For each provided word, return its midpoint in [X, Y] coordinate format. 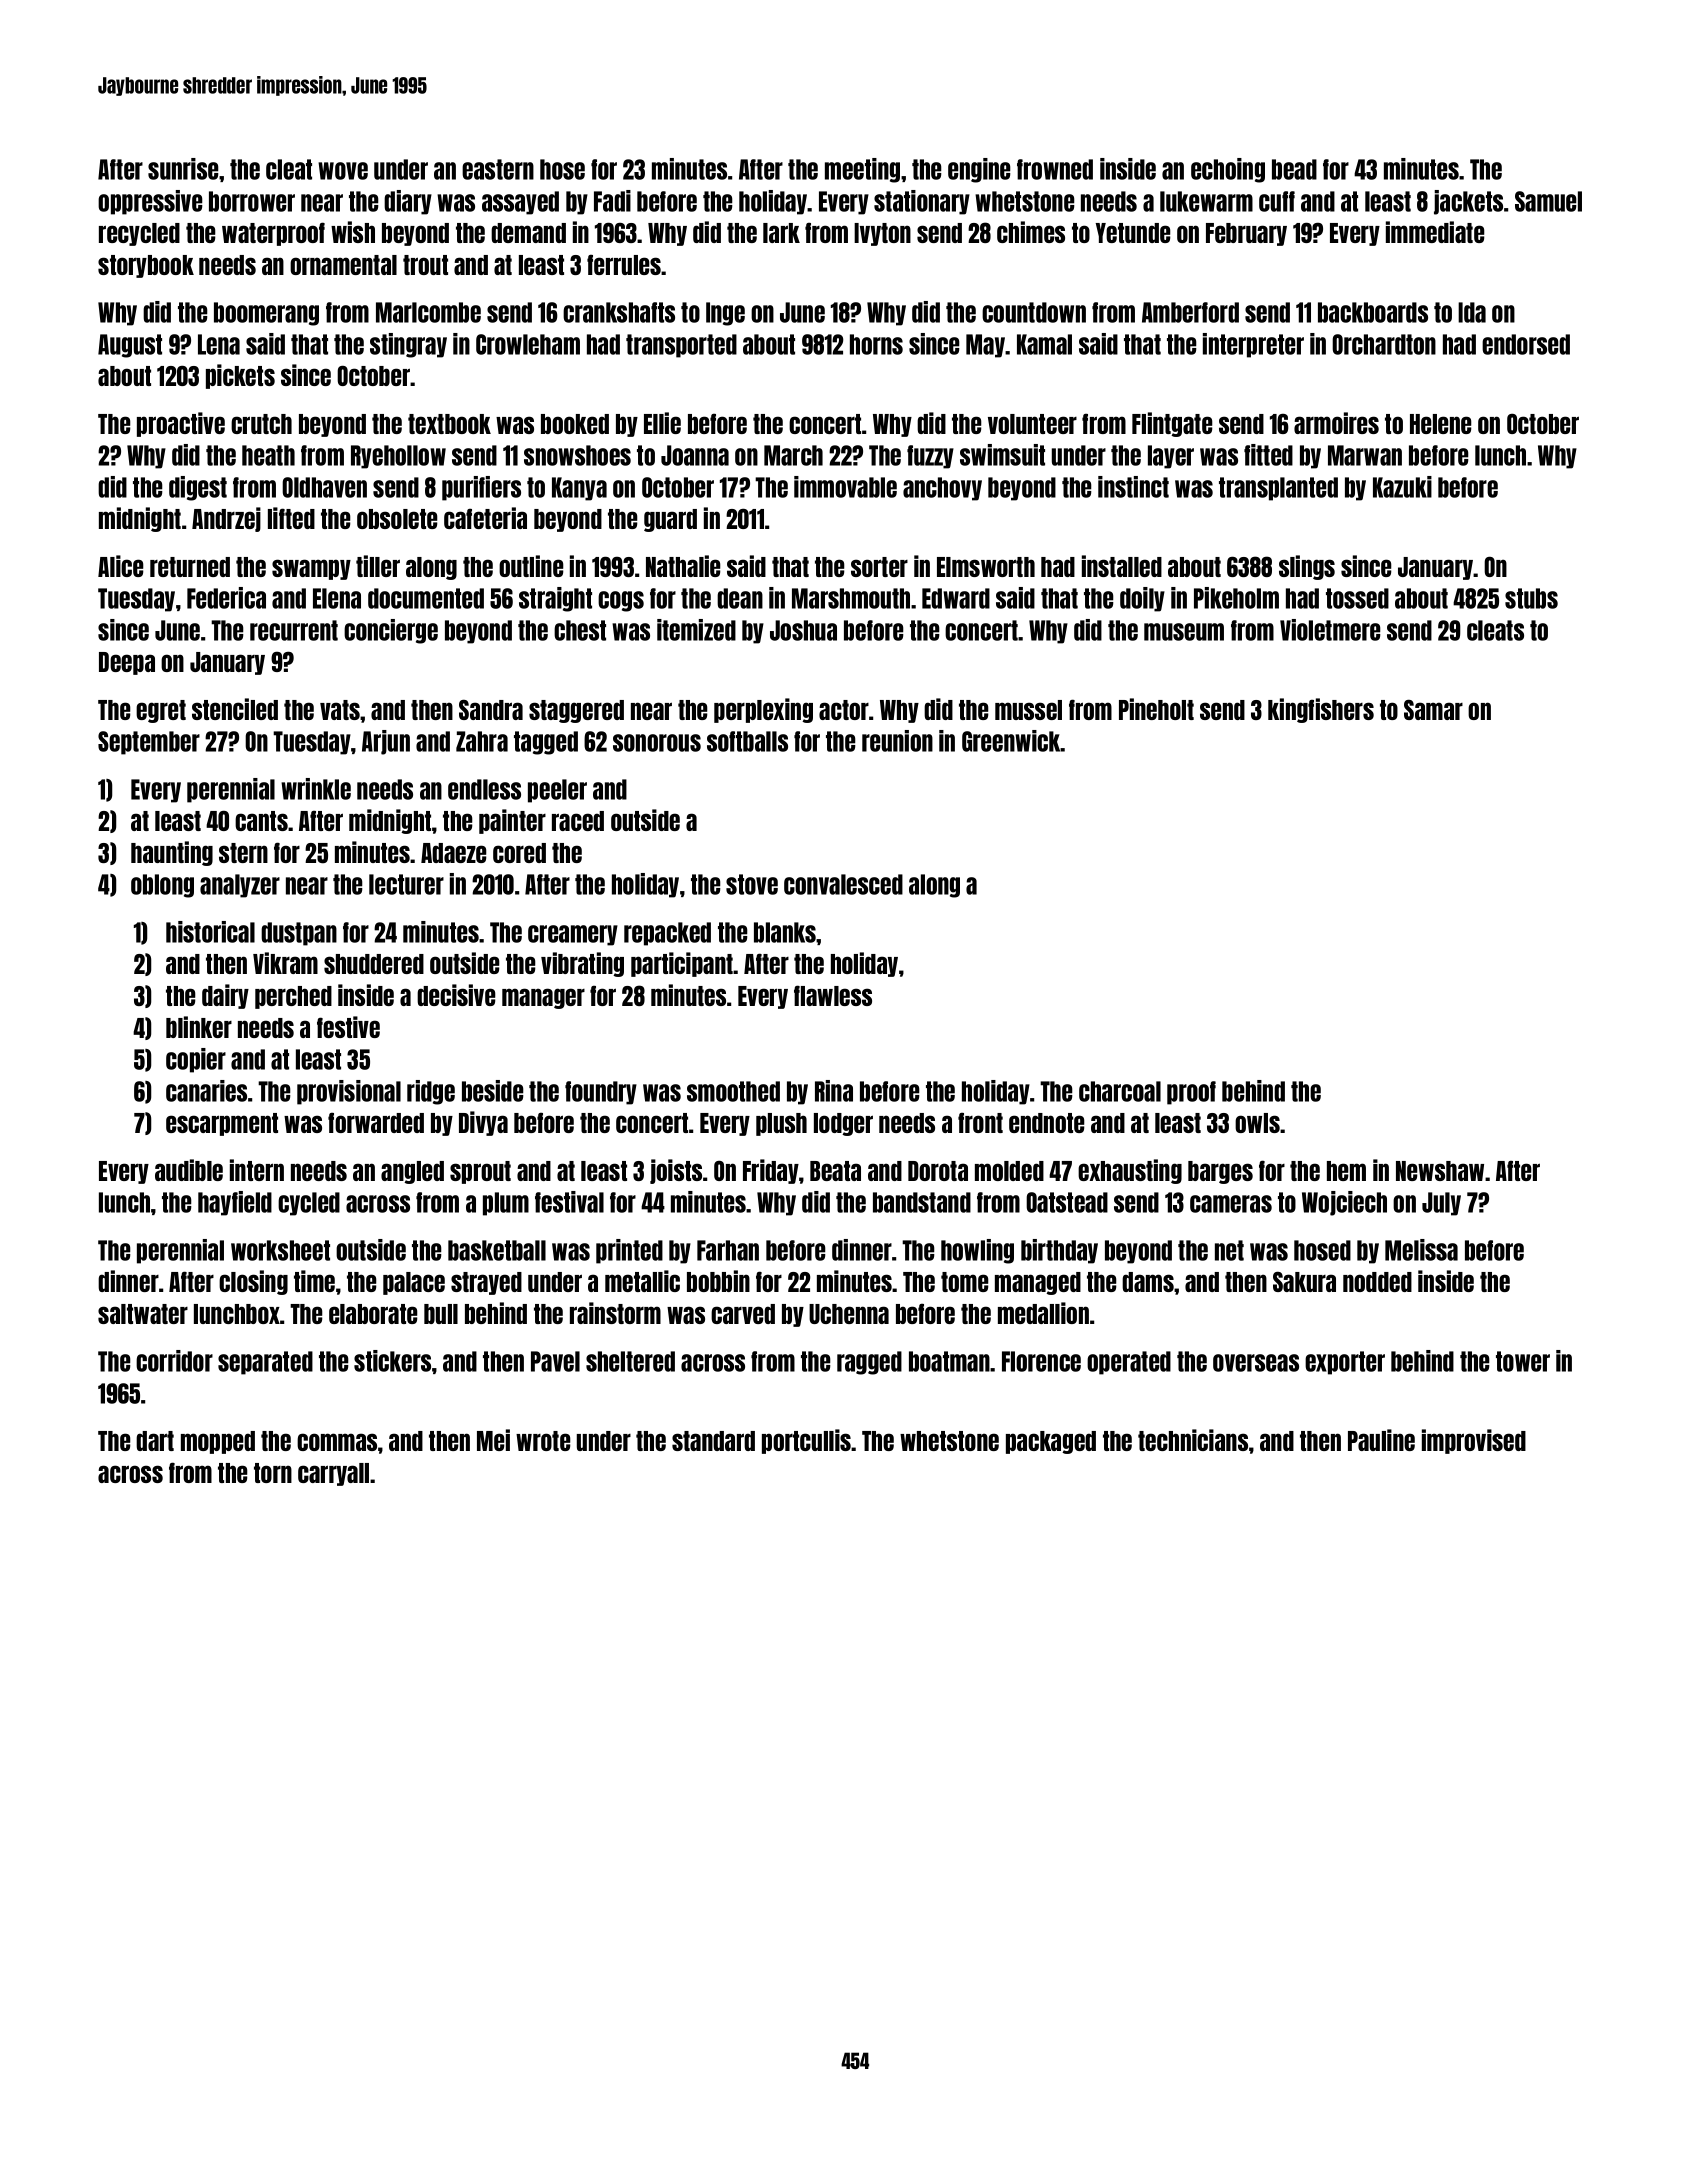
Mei [493, 1440]
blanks [785, 932]
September [149, 743]
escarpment [222, 1124]
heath [268, 455]
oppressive [150, 202]
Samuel [1548, 201]
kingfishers [1321, 710]
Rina [834, 1091]
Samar [1433, 709]
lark [781, 233]
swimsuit [1002, 455]
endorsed [1526, 344]
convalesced [843, 884]
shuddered [374, 964]
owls [1257, 1123]
